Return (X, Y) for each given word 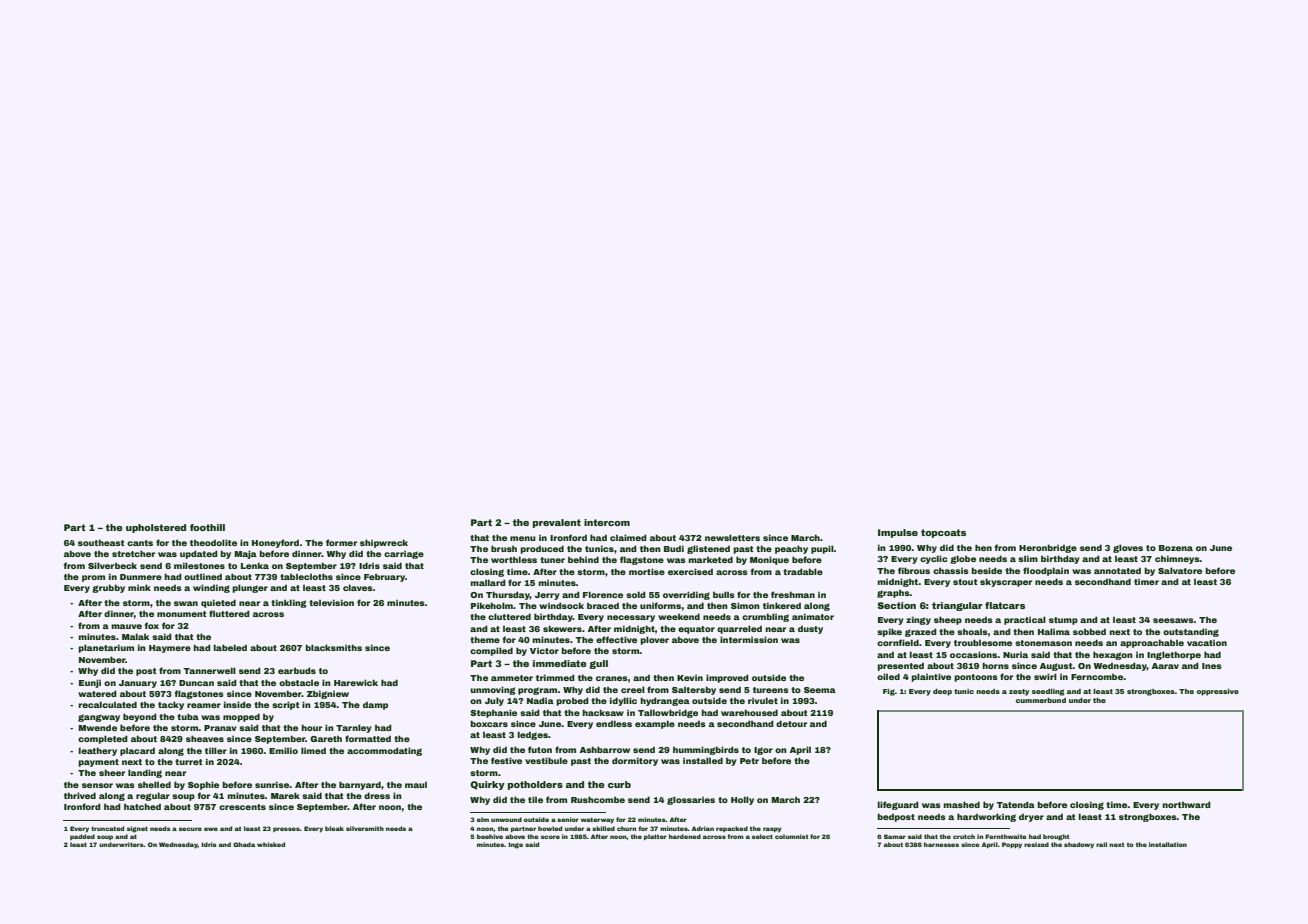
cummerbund (1041, 700)
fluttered (229, 613)
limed (313, 750)
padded (82, 837)
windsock (561, 605)
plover (654, 640)
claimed (628, 537)
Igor (763, 751)
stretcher (133, 553)
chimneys (1177, 559)
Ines (1212, 666)
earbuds (297, 670)
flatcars (1005, 605)
